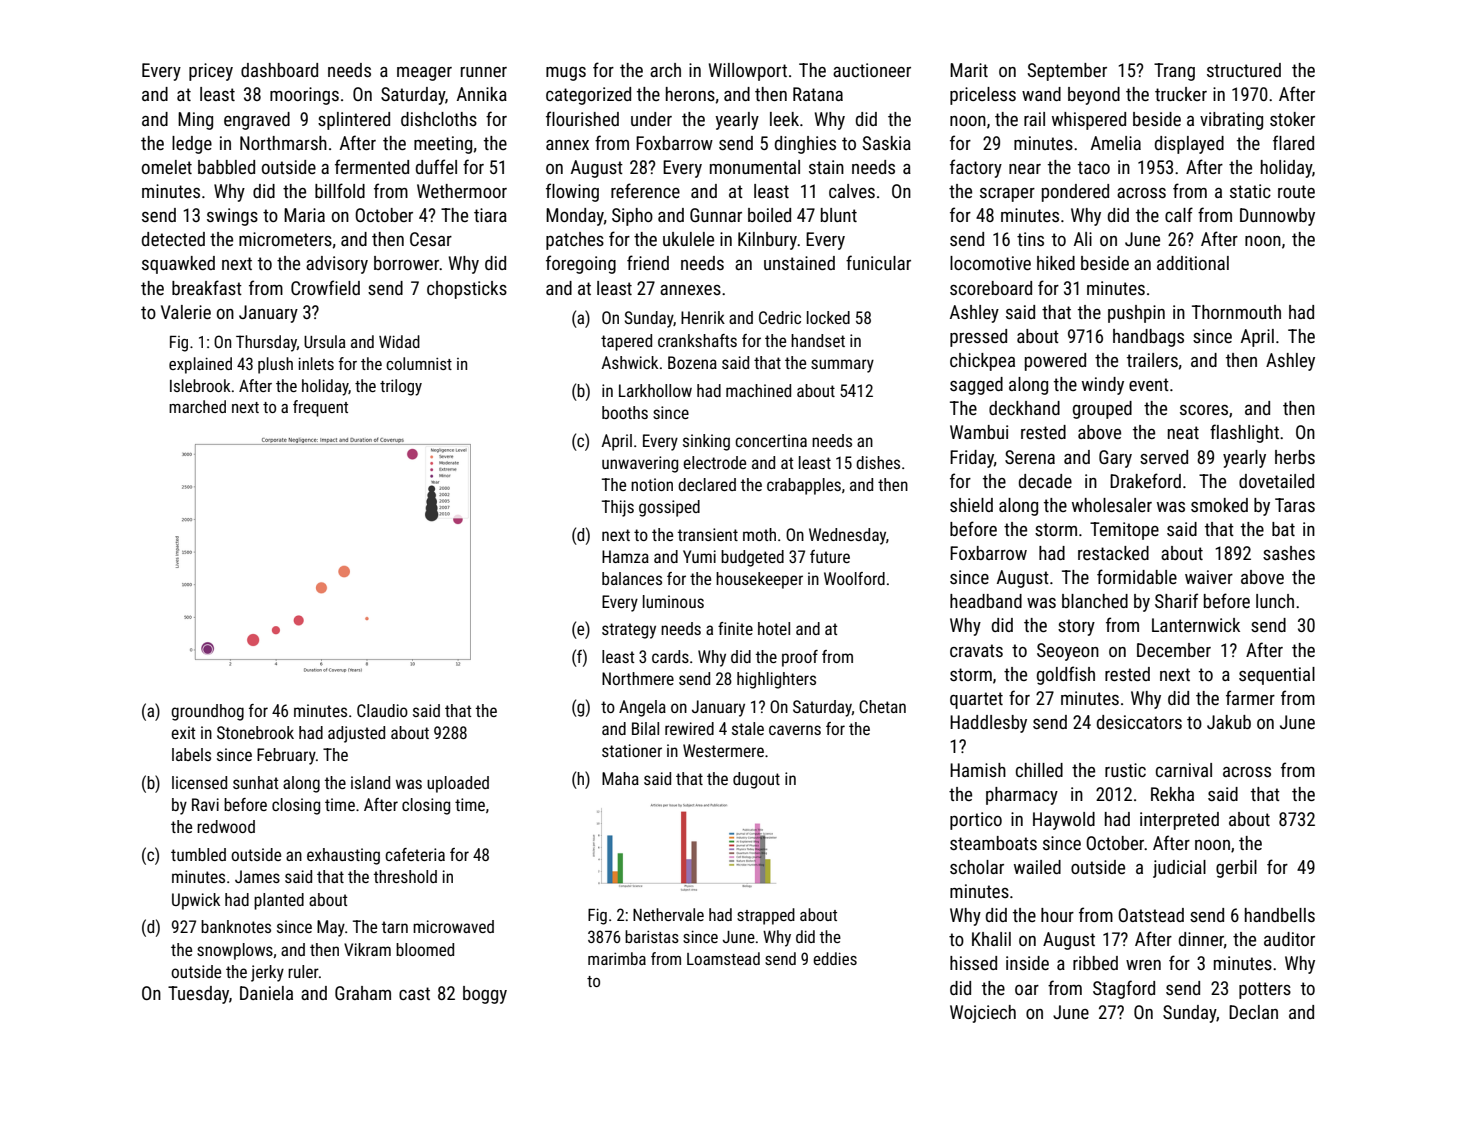 Image resolution: width=1457 pixels, height=1126 pixels. I want to click on beyond, so click(1094, 96).
